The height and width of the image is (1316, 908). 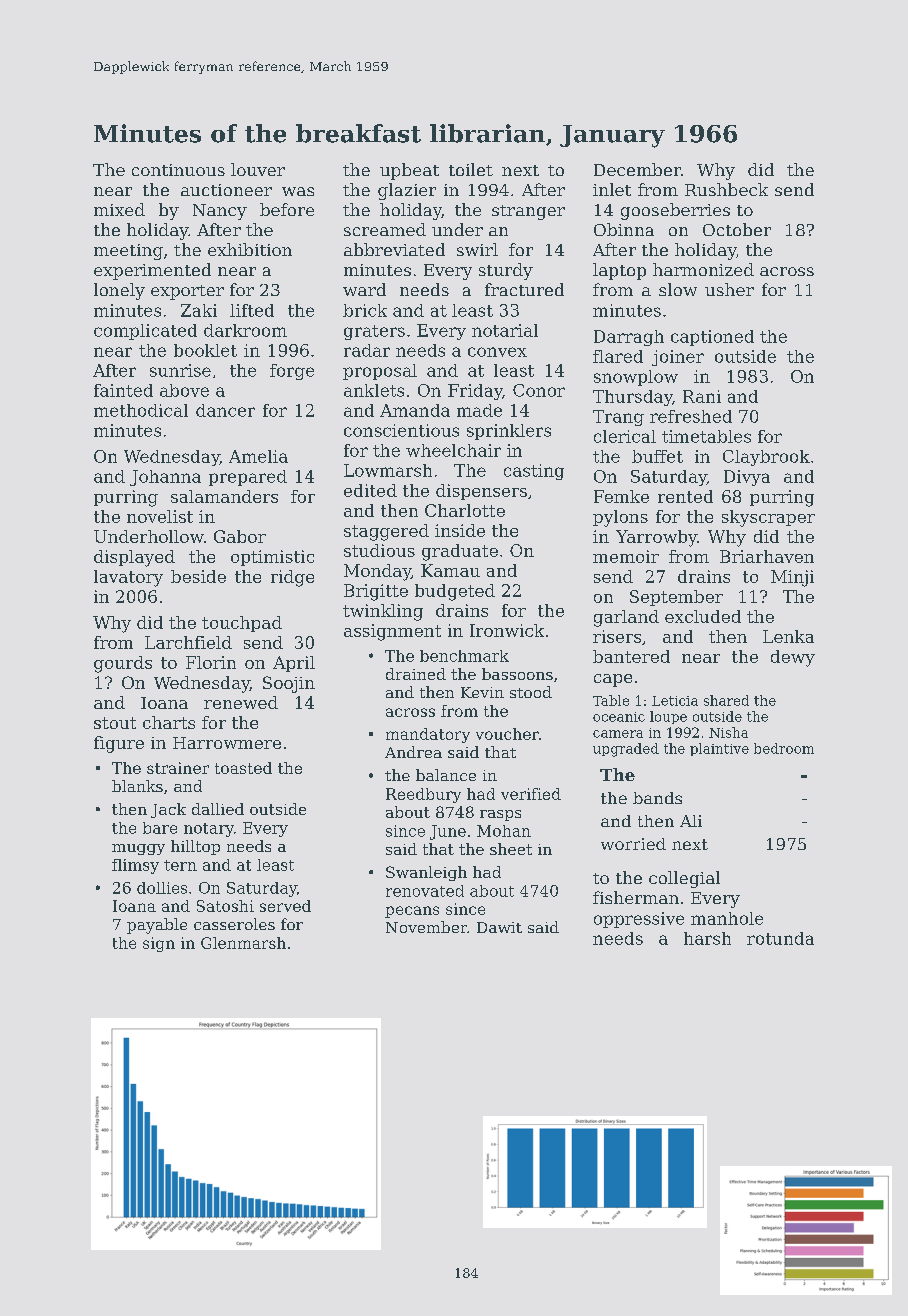 What do you see at coordinates (224, 496) in the image?
I see `salamanders` at bounding box center [224, 496].
